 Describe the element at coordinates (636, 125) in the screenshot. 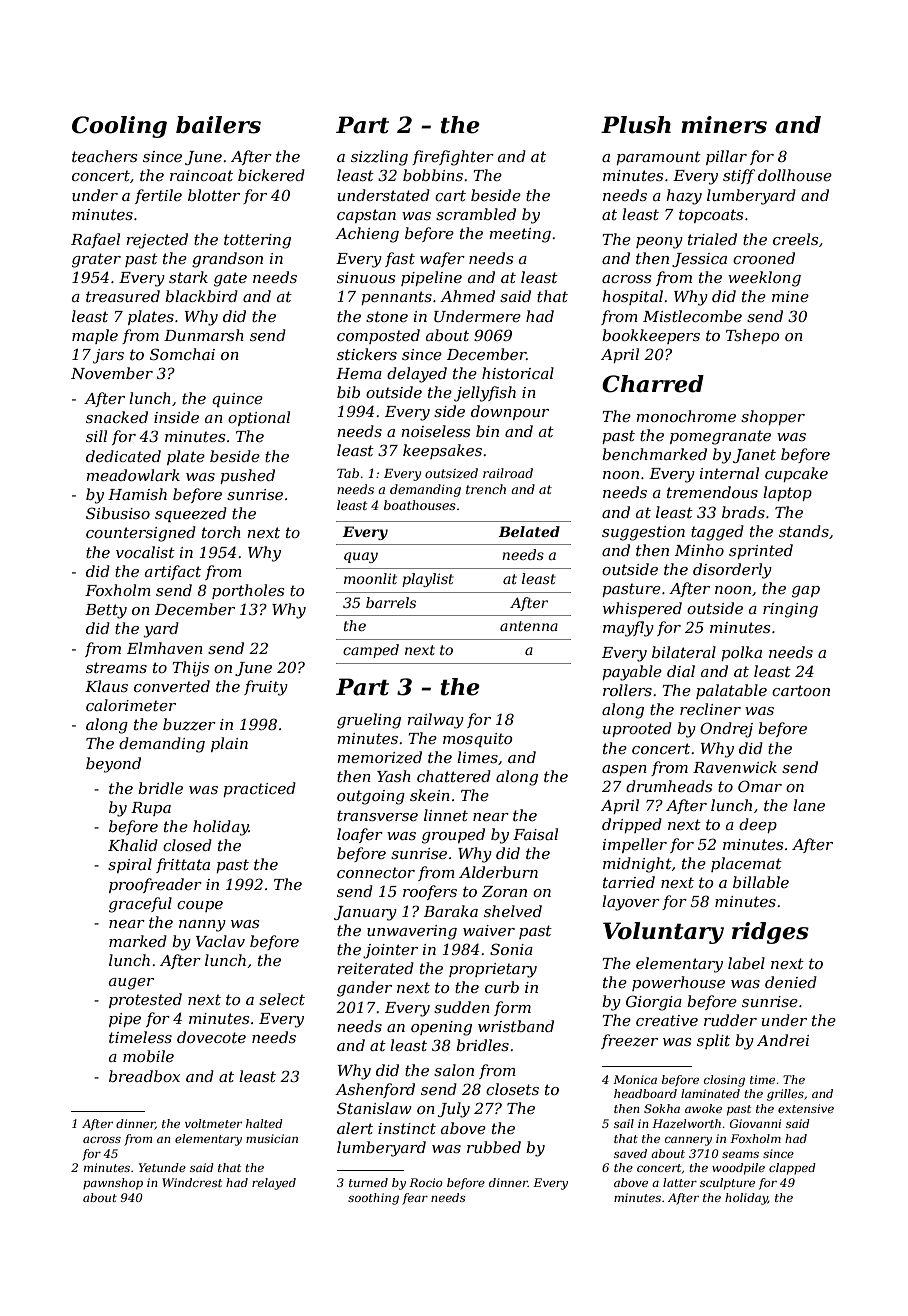

I see `Plush` at that location.
